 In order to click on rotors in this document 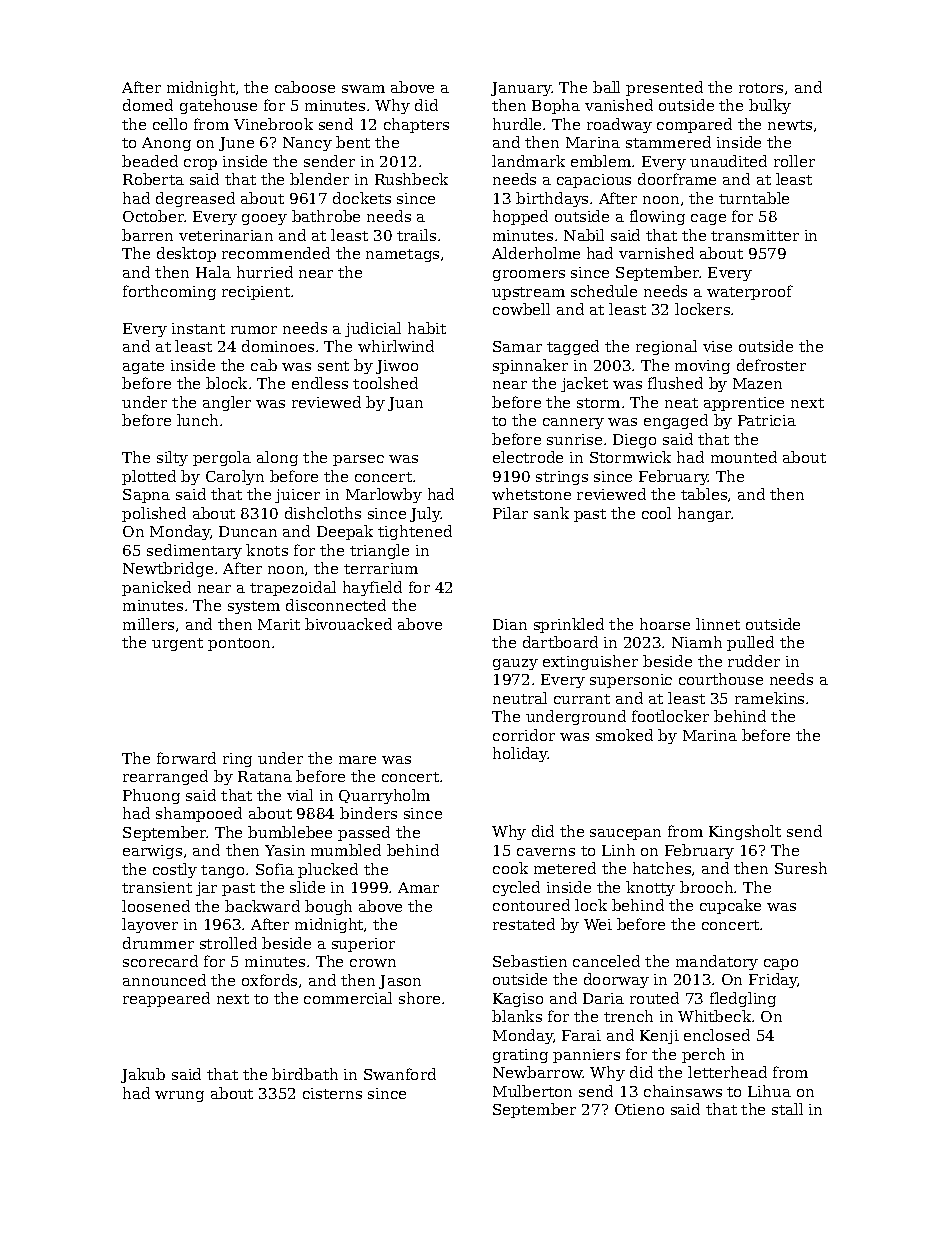, I will do `click(761, 88)`.
